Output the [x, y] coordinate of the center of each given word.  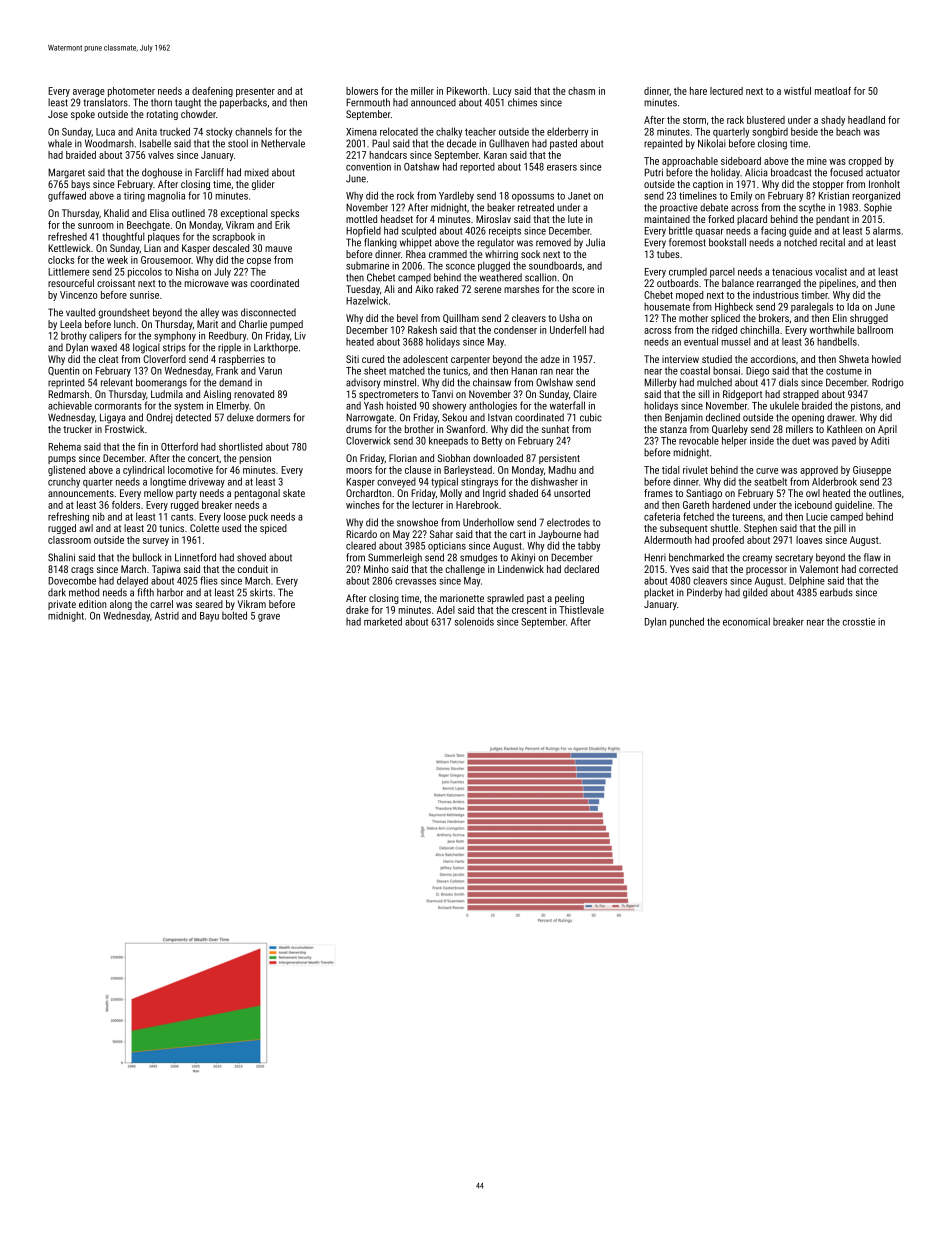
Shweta [854, 359]
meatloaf [833, 91]
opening [808, 419]
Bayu [209, 617]
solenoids [474, 621]
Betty [492, 442]
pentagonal [257, 494]
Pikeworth [467, 91]
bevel [407, 318]
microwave [207, 283]
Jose [58, 114]
